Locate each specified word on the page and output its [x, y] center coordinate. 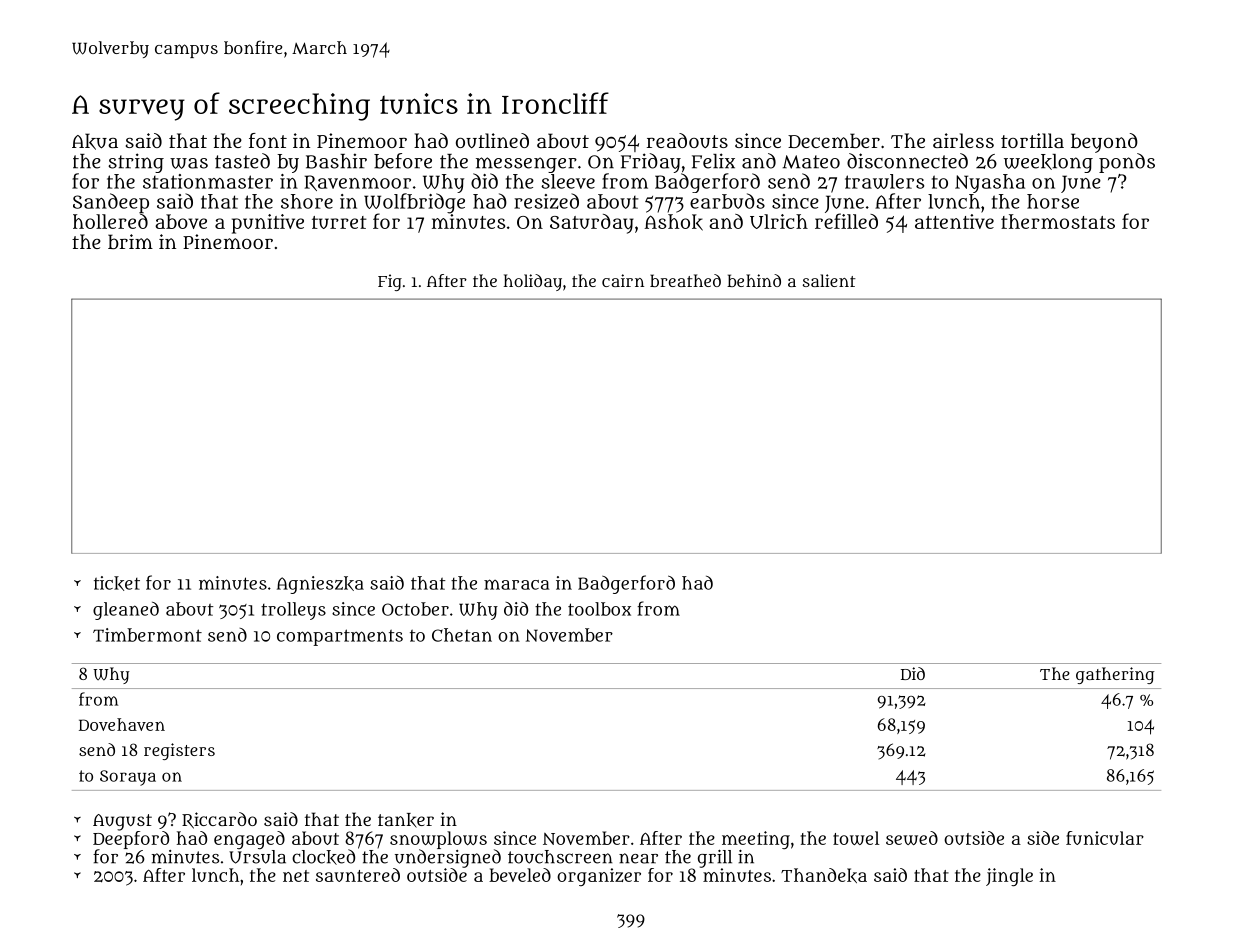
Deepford [131, 840]
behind [754, 280]
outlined [492, 140]
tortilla [1032, 140]
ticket [117, 583]
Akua [95, 141]
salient [829, 280]
